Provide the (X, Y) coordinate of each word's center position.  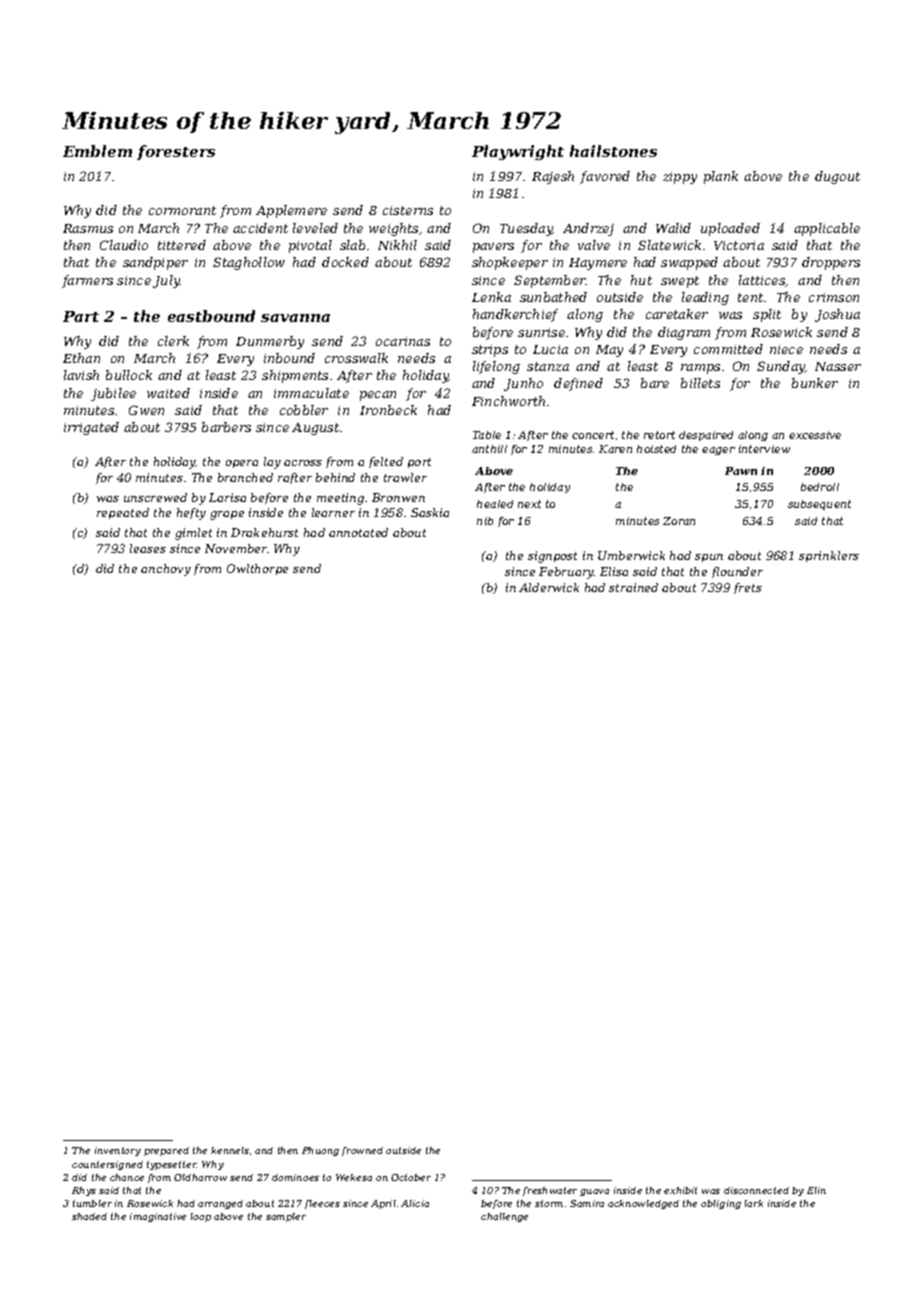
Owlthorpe (257, 569)
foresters (176, 152)
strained (633, 587)
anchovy (166, 570)
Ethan (81, 358)
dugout (837, 177)
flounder (737, 572)
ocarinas (403, 341)
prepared (166, 1151)
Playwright (518, 152)
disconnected (756, 1190)
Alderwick (549, 587)
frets (748, 588)
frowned (362, 1151)
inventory (118, 1151)
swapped (689, 263)
